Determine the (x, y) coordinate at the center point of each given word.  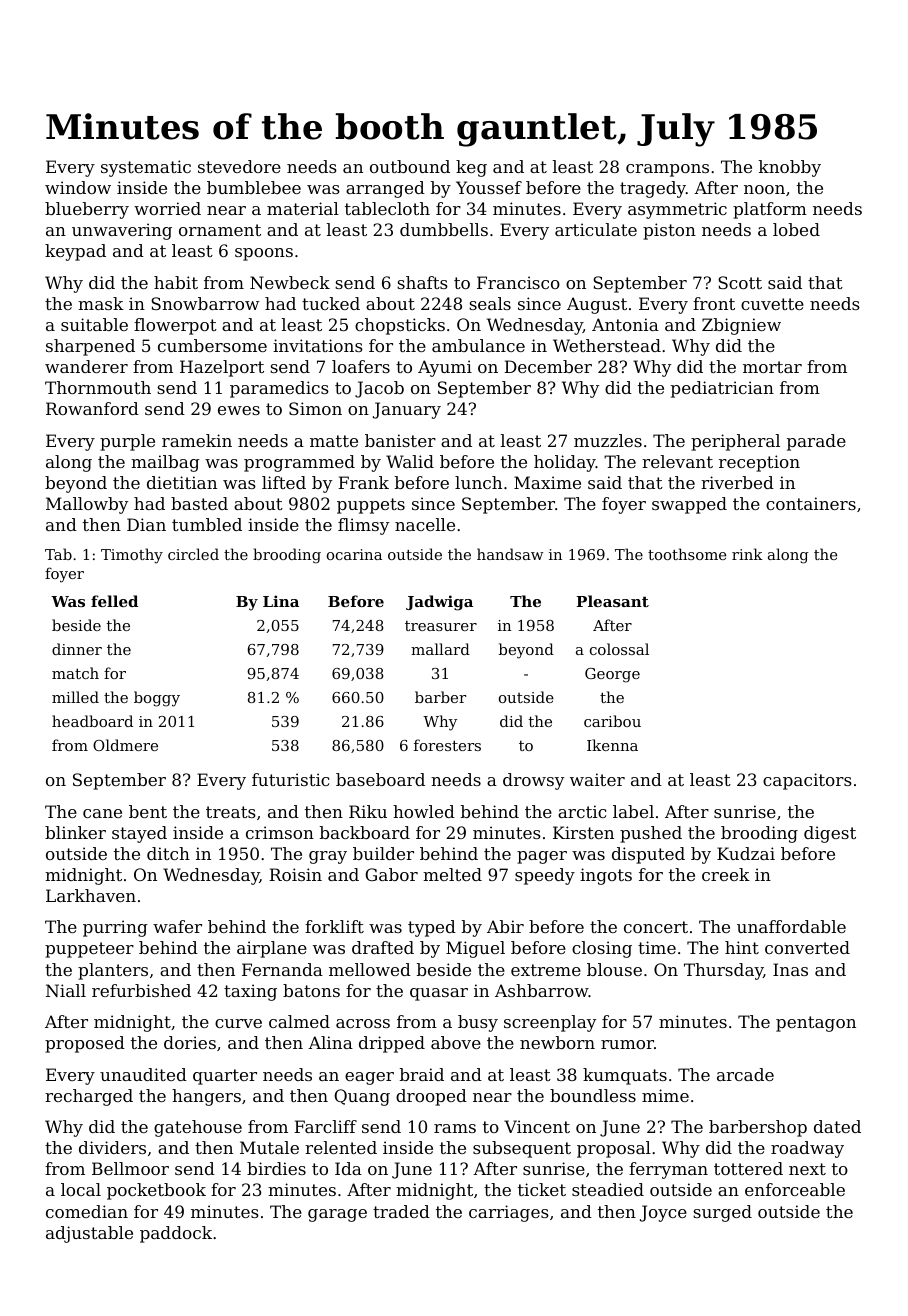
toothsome (687, 554)
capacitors (807, 781)
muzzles (608, 440)
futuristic (290, 779)
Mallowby (87, 505)
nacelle (425, 524)
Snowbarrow (205, 303)
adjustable (89, 1234)
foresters (447, 745)
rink (747, 554)
